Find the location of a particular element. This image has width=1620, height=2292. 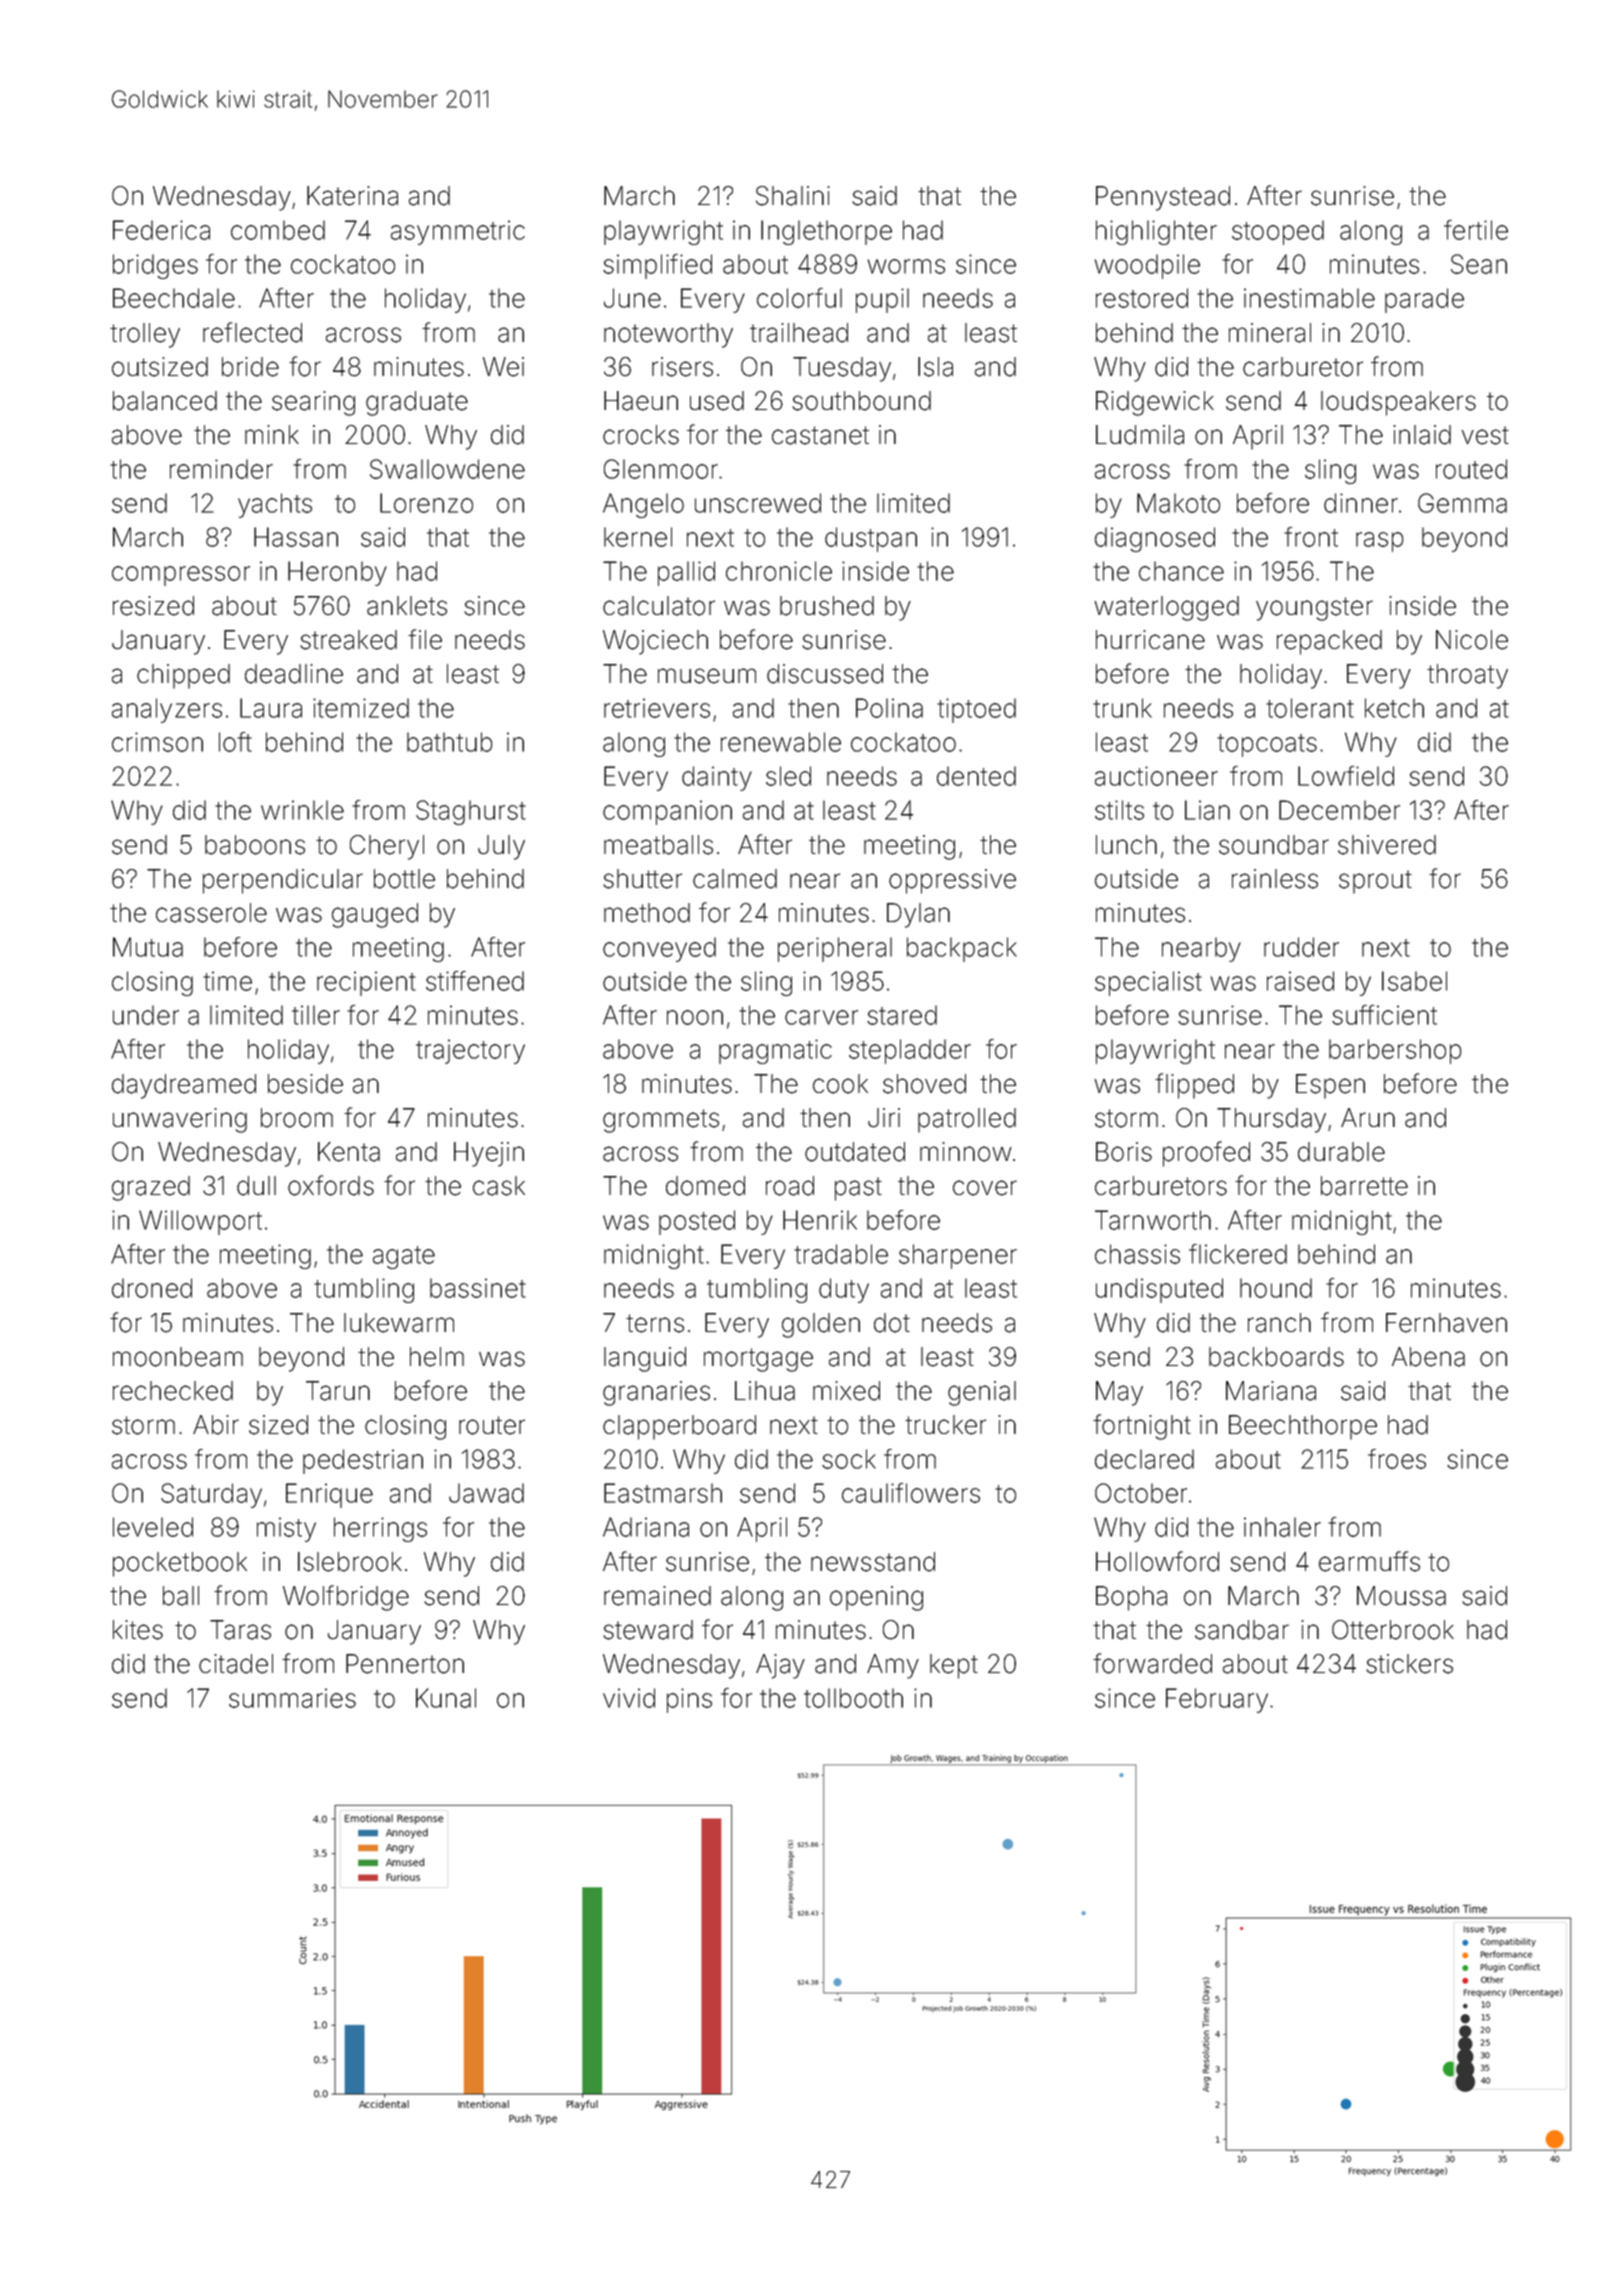

beside is located at coordinates (305, 1084).
